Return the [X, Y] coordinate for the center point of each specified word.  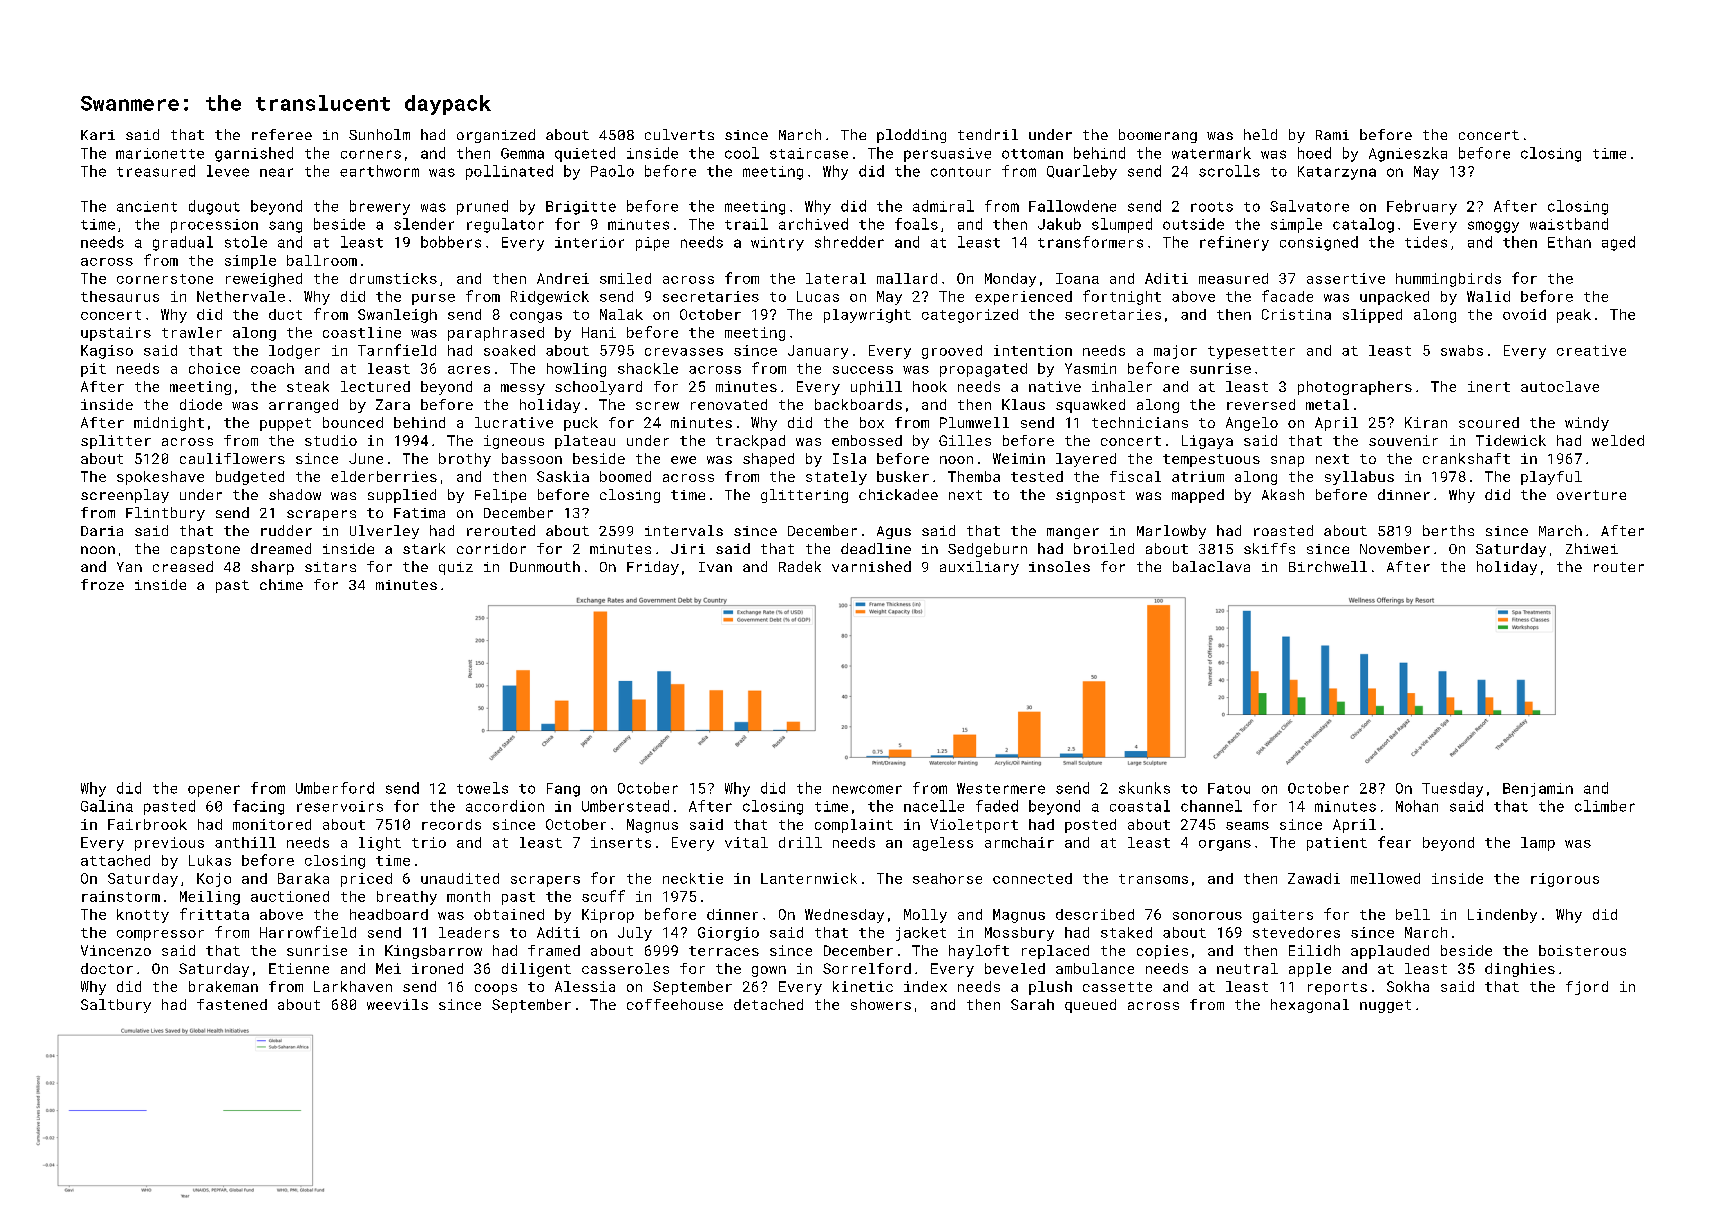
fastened [232, 1004]
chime [281, 584]
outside [1193, 224]
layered [1086, 460]
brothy [465, 460]
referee [282, 134]
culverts [679, 134]
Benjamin [1538, 790]
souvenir [1403, 440]
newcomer [867, 789]
